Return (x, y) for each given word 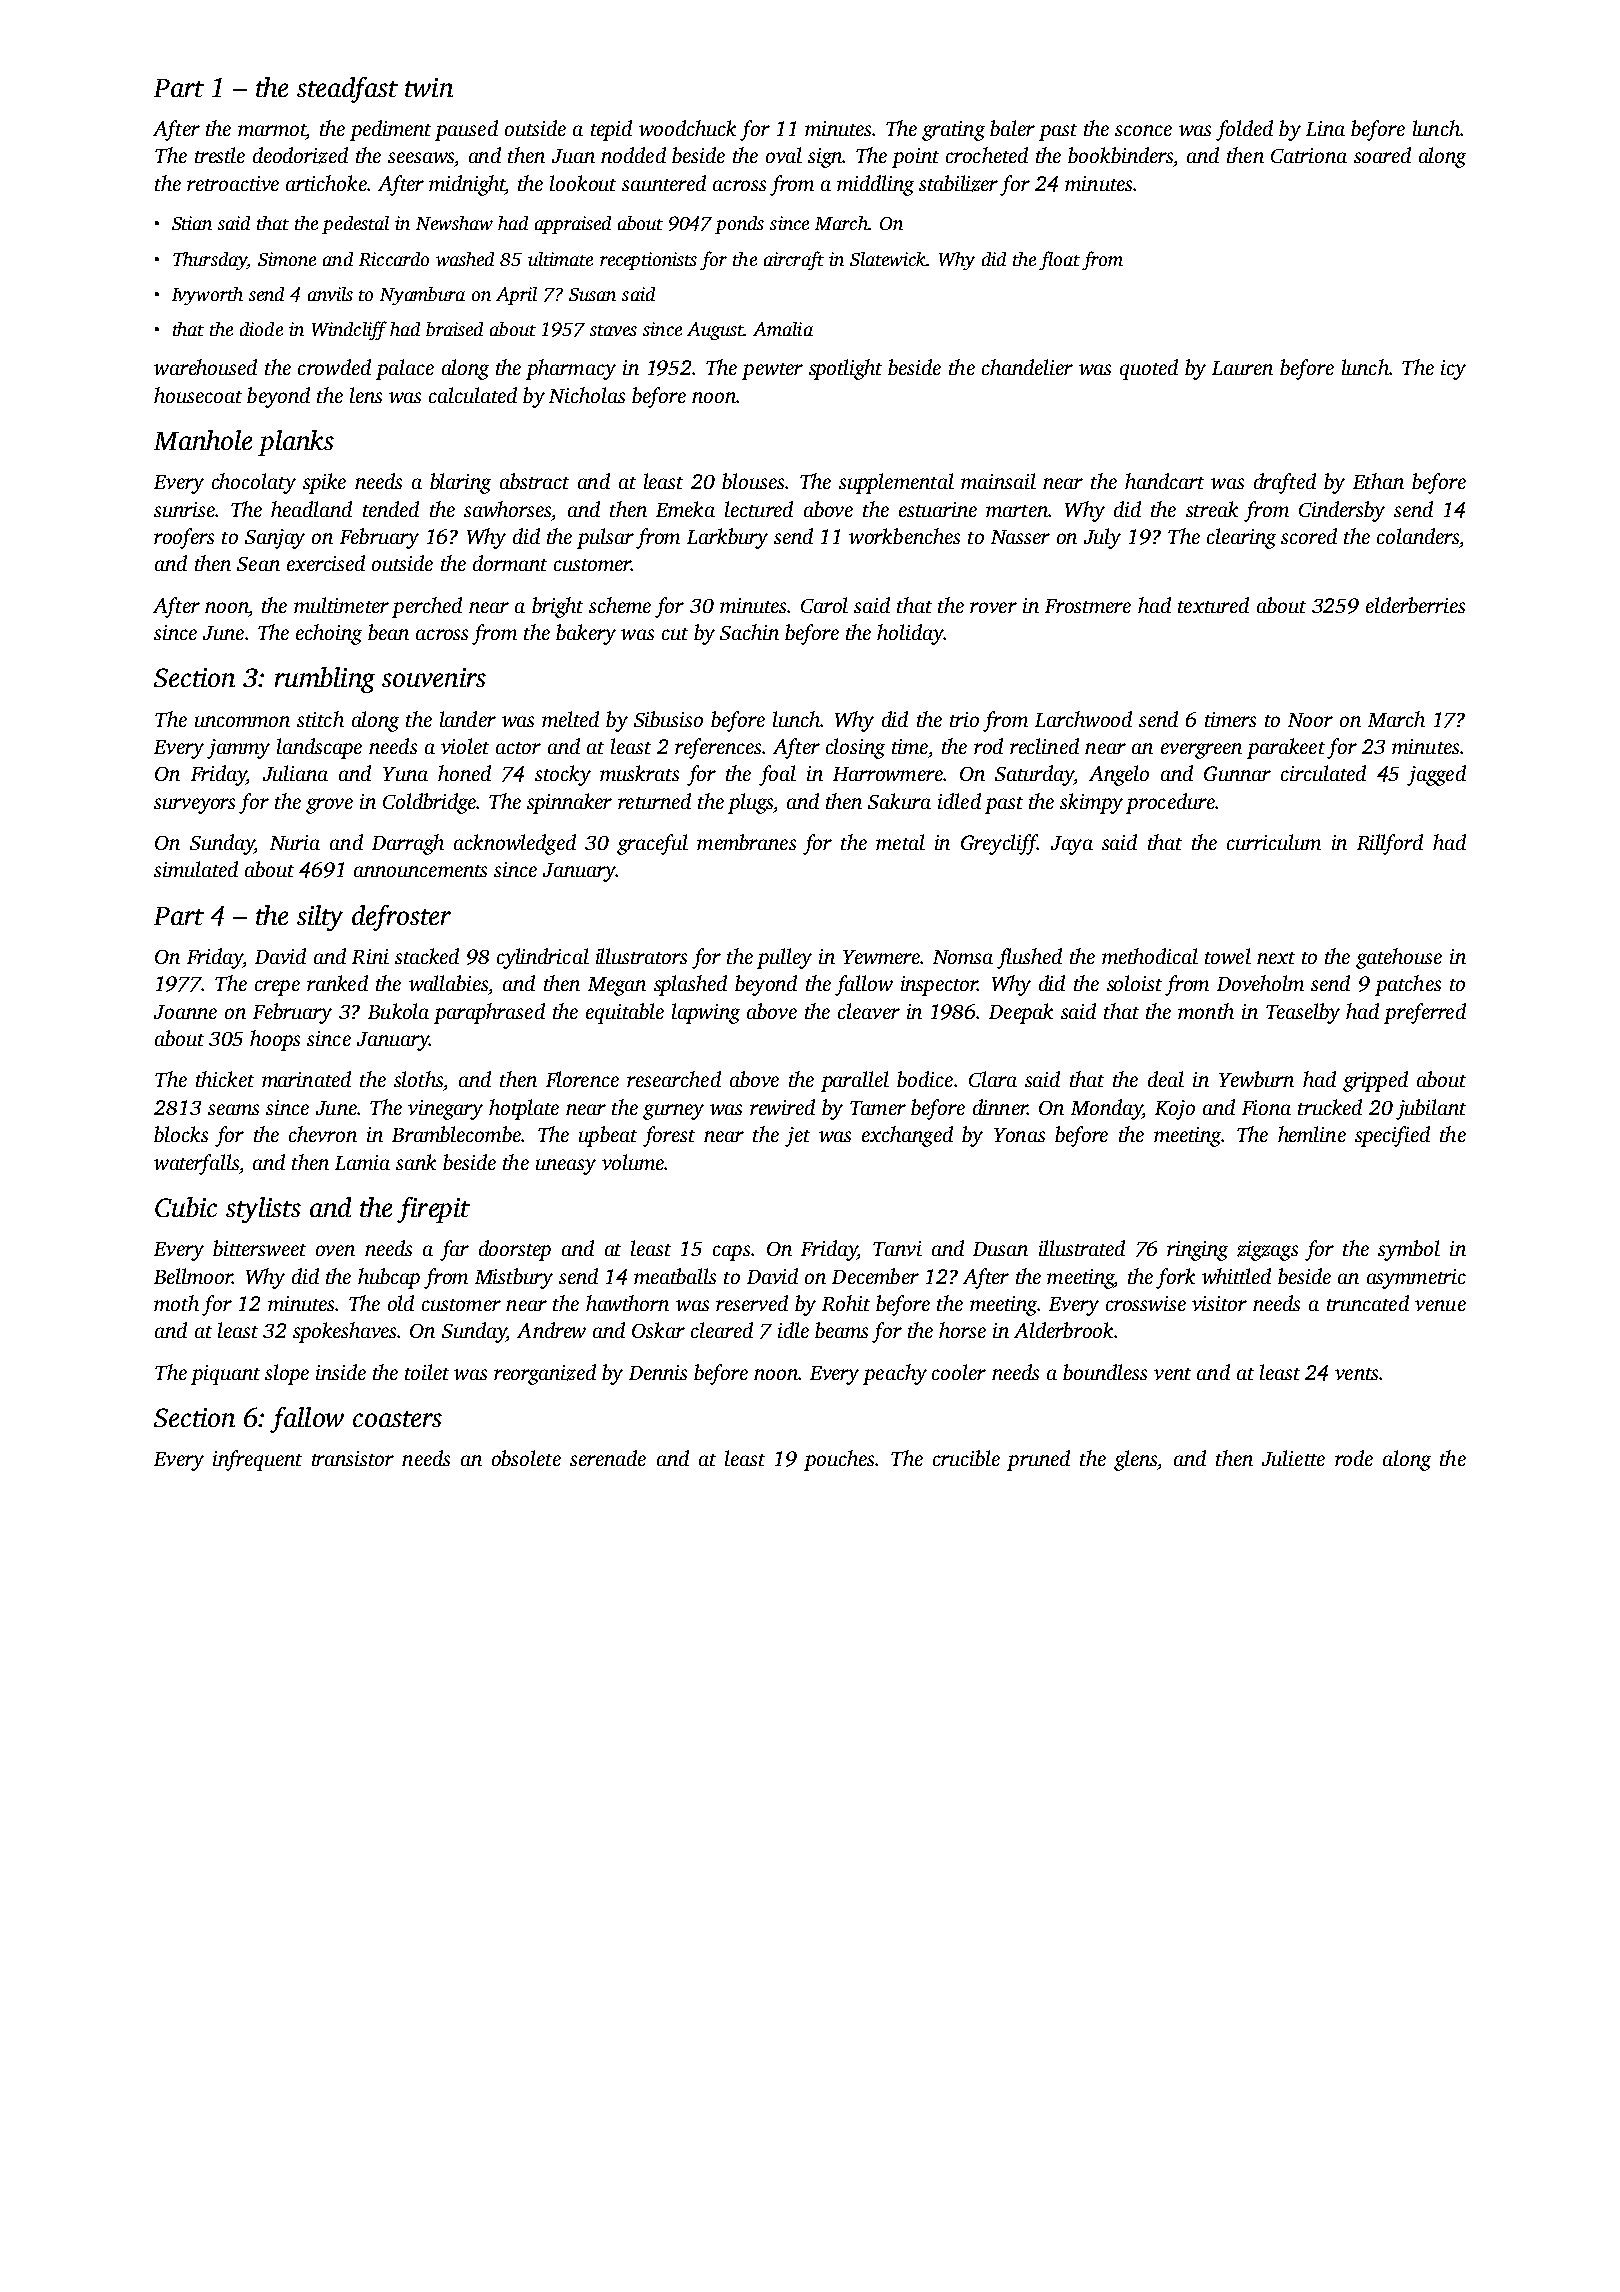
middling (875, 185)
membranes (746, 842)
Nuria (295, 842)
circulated (1323, 773)
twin (429, 87)
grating (953, 131)
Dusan (1000, 1249)
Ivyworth (207, 296)
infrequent (257, 1460)
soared (1382, 155)
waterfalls (196, 1164)
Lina (1325, 128)
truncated (1368, 1303)
